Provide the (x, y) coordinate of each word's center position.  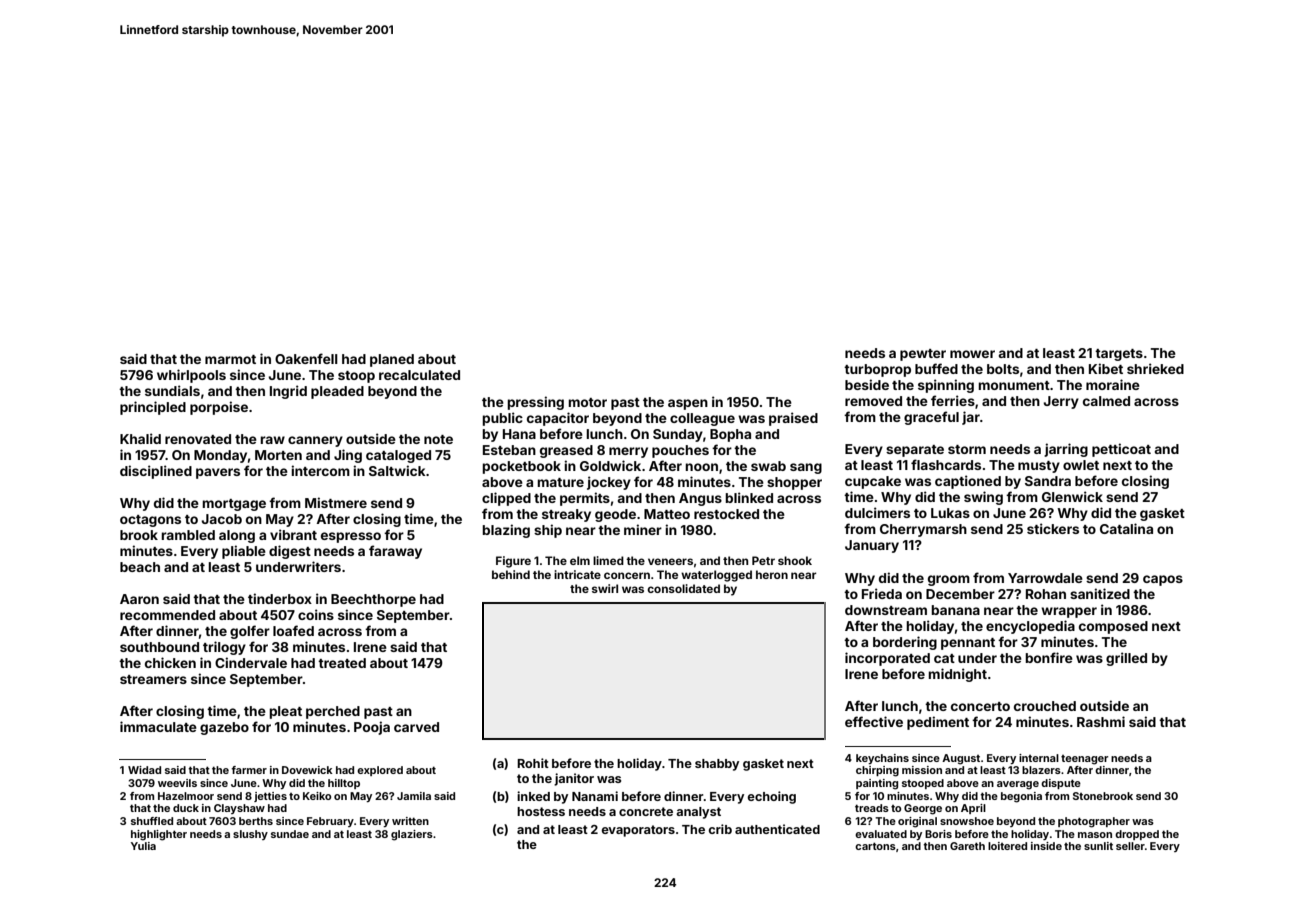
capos (1163, 580)
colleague (702, 419)
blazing (506, 531)
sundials (172, 390)
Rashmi (1101, 721)
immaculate (158, 726)
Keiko (317, 796)
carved (416, 727)
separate (915, 451)
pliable (244, 552)
